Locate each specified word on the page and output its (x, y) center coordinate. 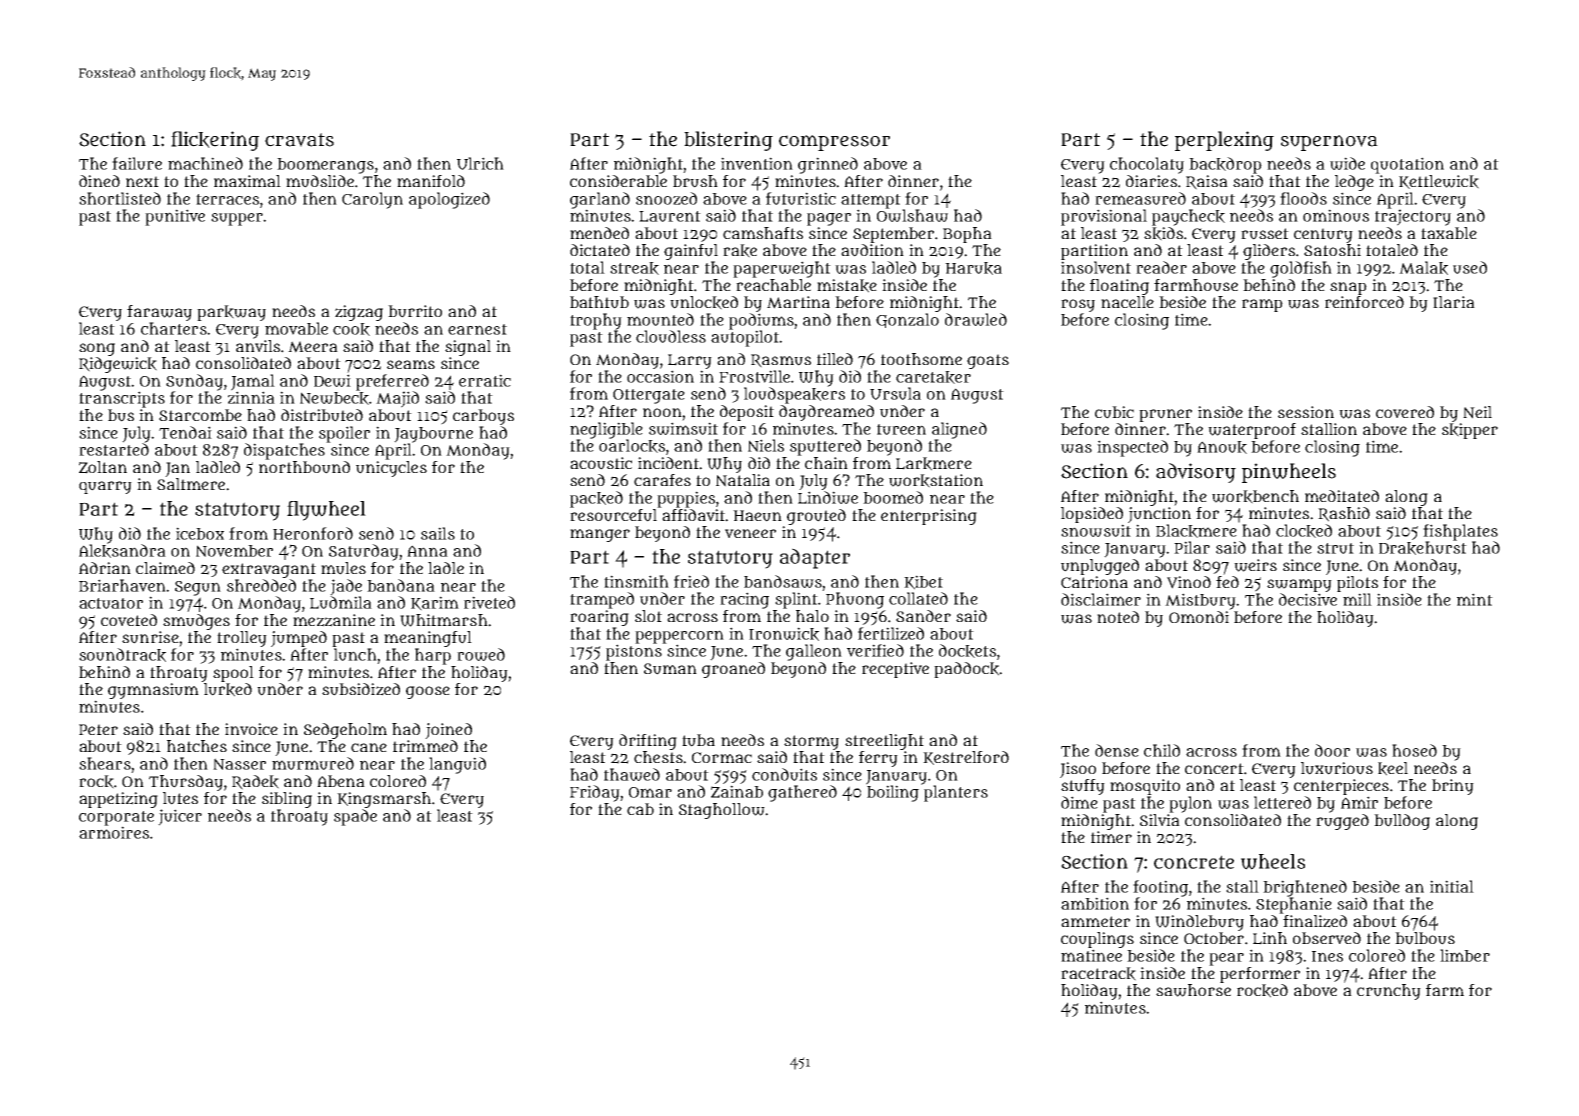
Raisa (1207, 182)
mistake (847, 286)
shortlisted (120, 198)
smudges (196, 622)
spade (355, 817)
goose (428, 692)
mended (599, 233)
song (97, 349)
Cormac (722, 757)
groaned (733, 670)
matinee (1091, 955)
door (1332, 750)
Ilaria (1454, 302)
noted (1118, 617)
